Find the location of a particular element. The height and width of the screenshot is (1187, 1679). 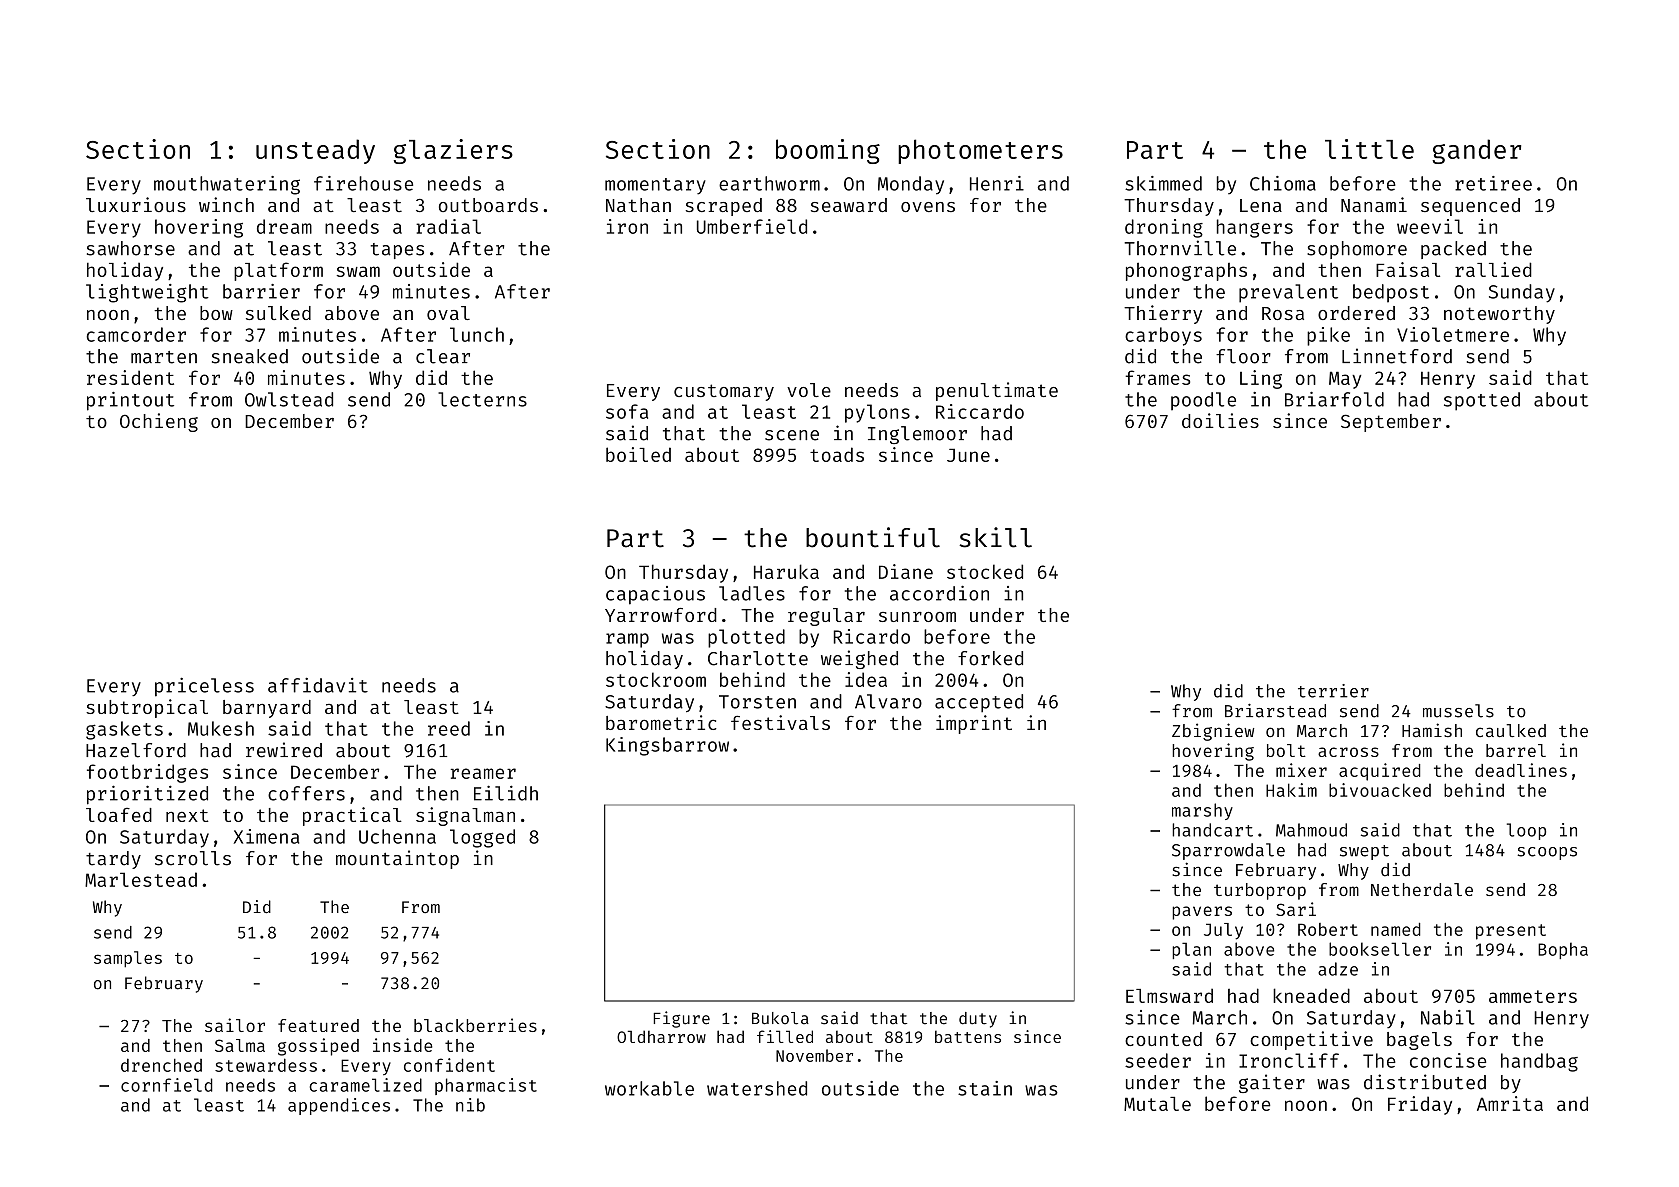

terrier is located at coordinates (1333, 691).
